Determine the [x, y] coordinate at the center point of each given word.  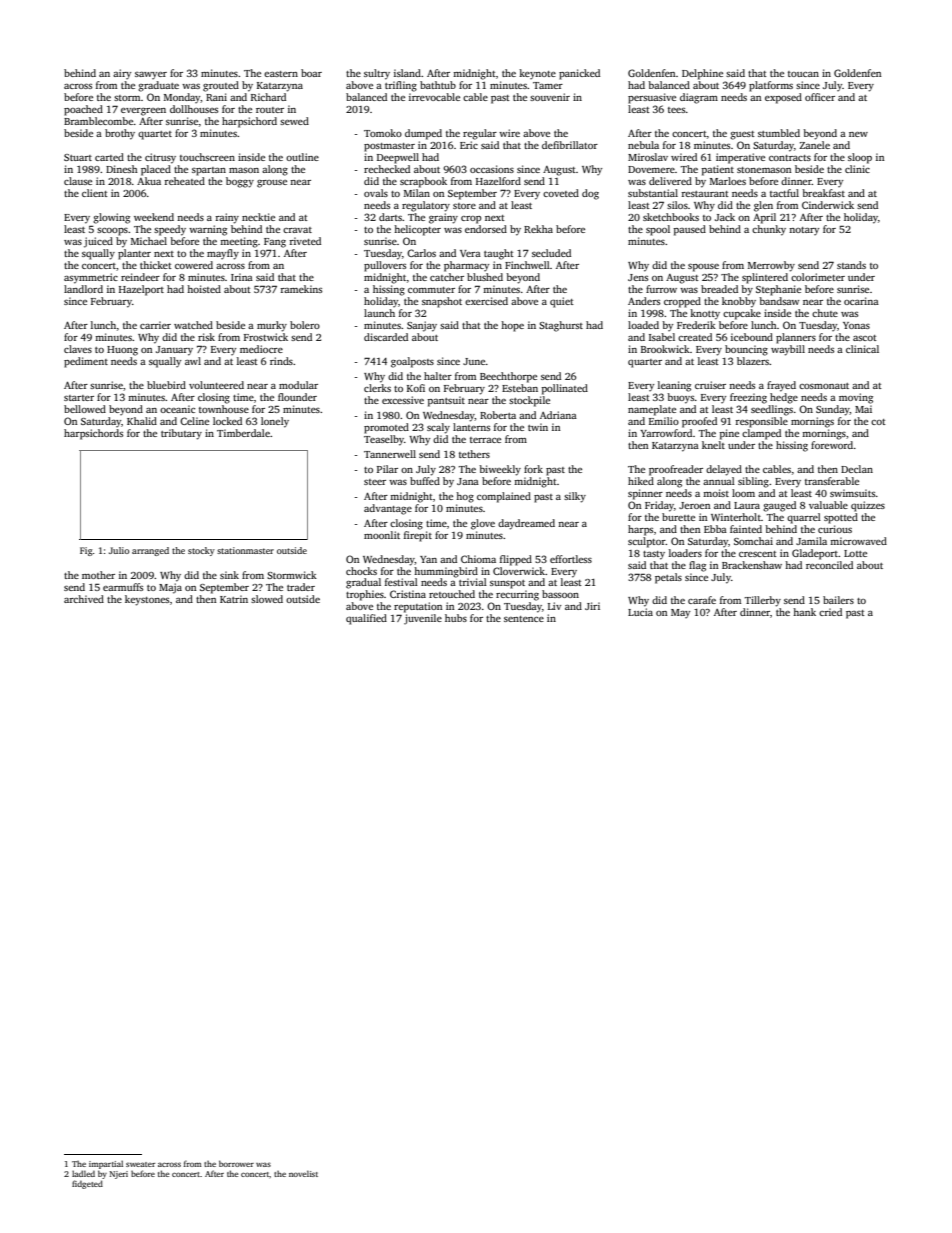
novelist [303, 1173]
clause [78, 181]
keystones [147, 600]
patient [718, 170]
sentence [524, 619]
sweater [140, 1164]
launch [379, 313]
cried [830, 612]
